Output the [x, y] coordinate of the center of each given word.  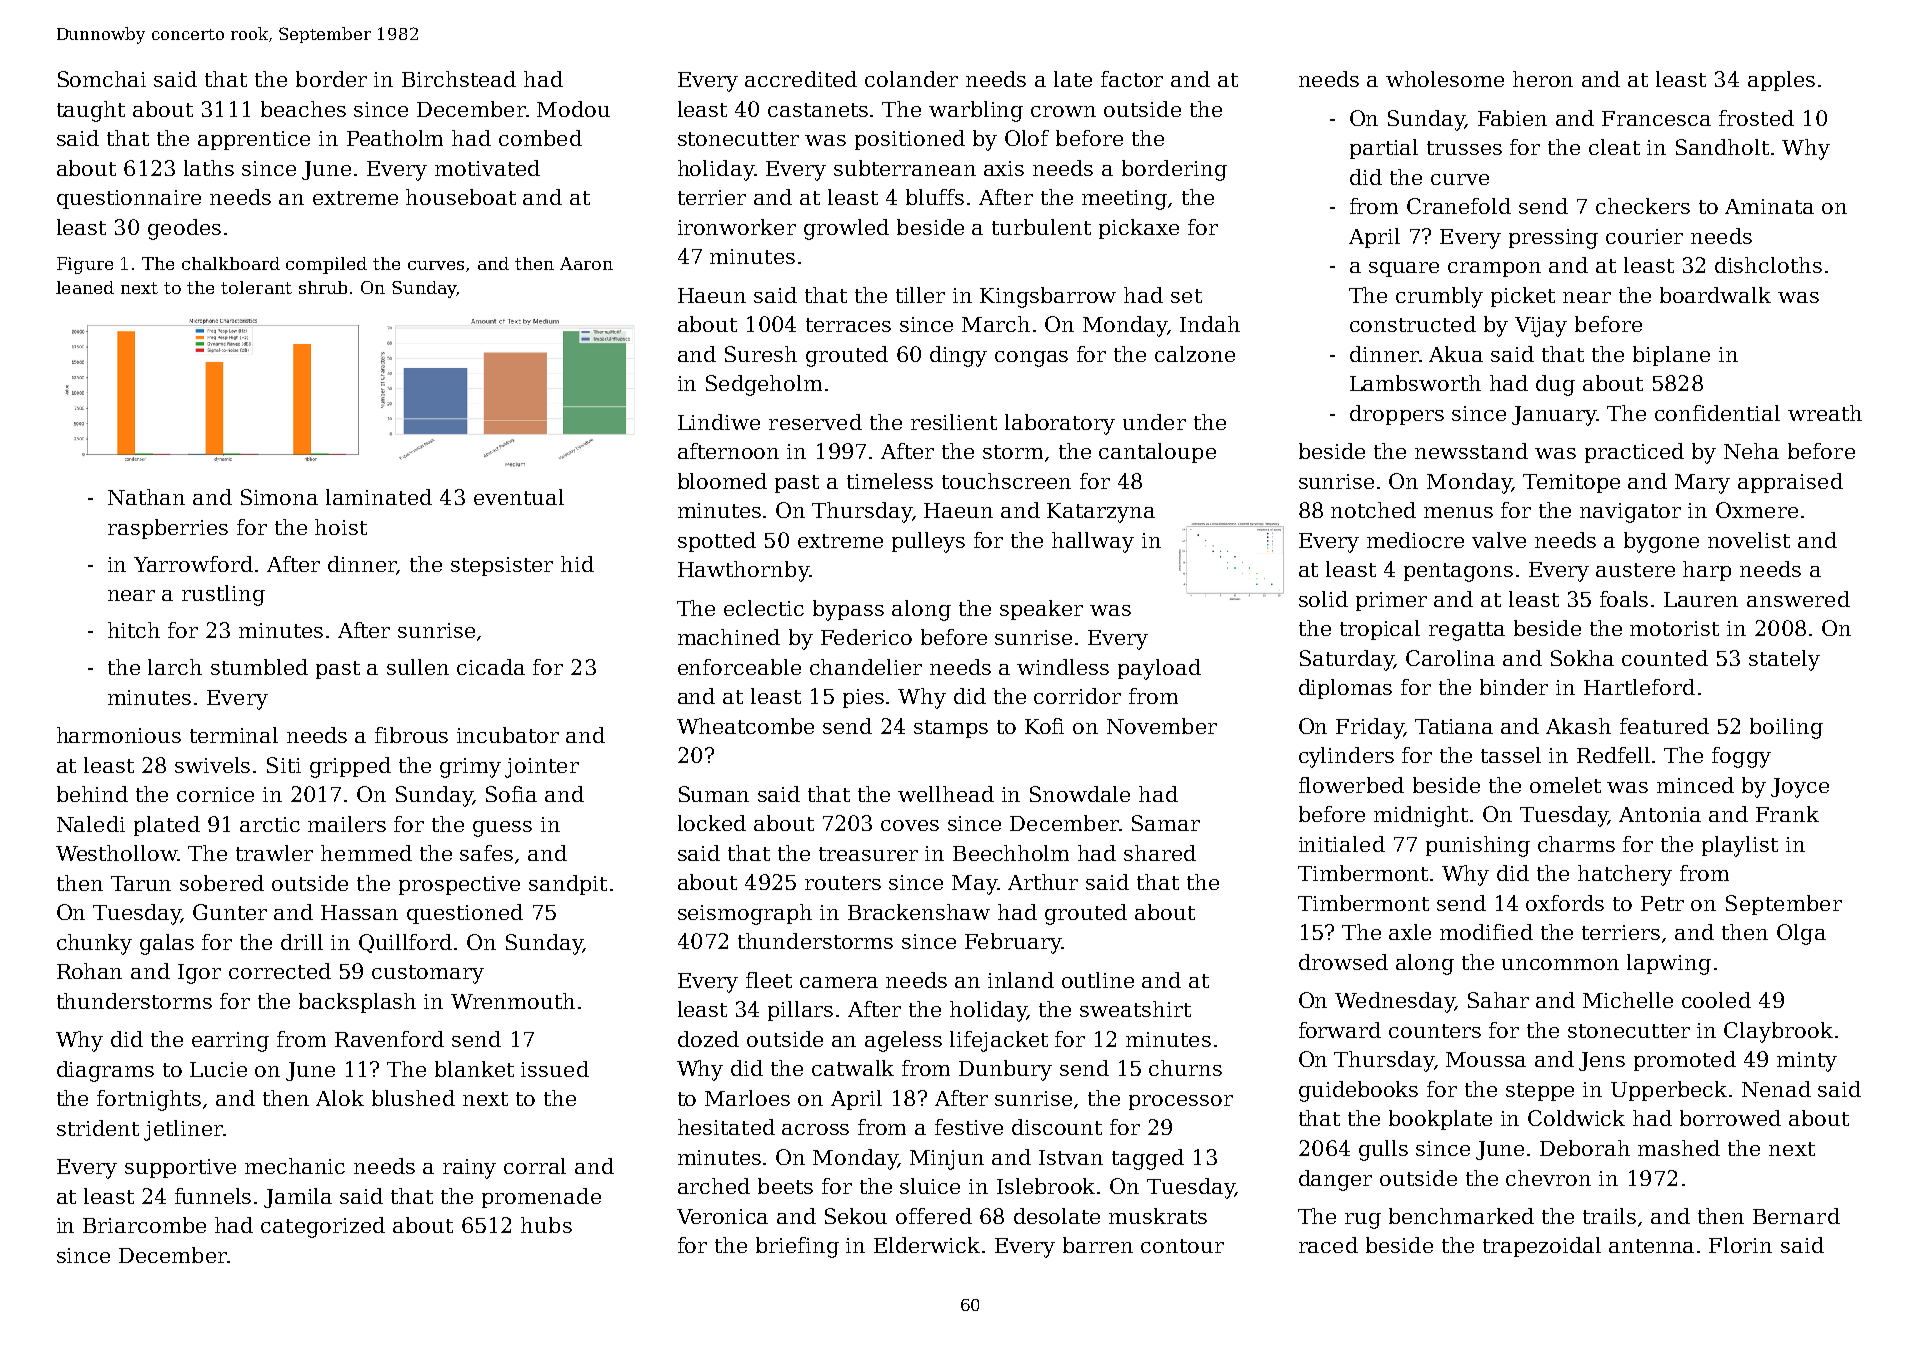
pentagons [1458, 572]
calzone [1195, 354]
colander [911, 79]
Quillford [405, 943]
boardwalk [1715, 295]
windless [1063, 667]
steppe [1540, 1092]
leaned [85, 287]
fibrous [411, 735]
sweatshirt [1135, 1009]
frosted [1756, 118]
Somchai [102, 79]
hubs [546, 1225]
